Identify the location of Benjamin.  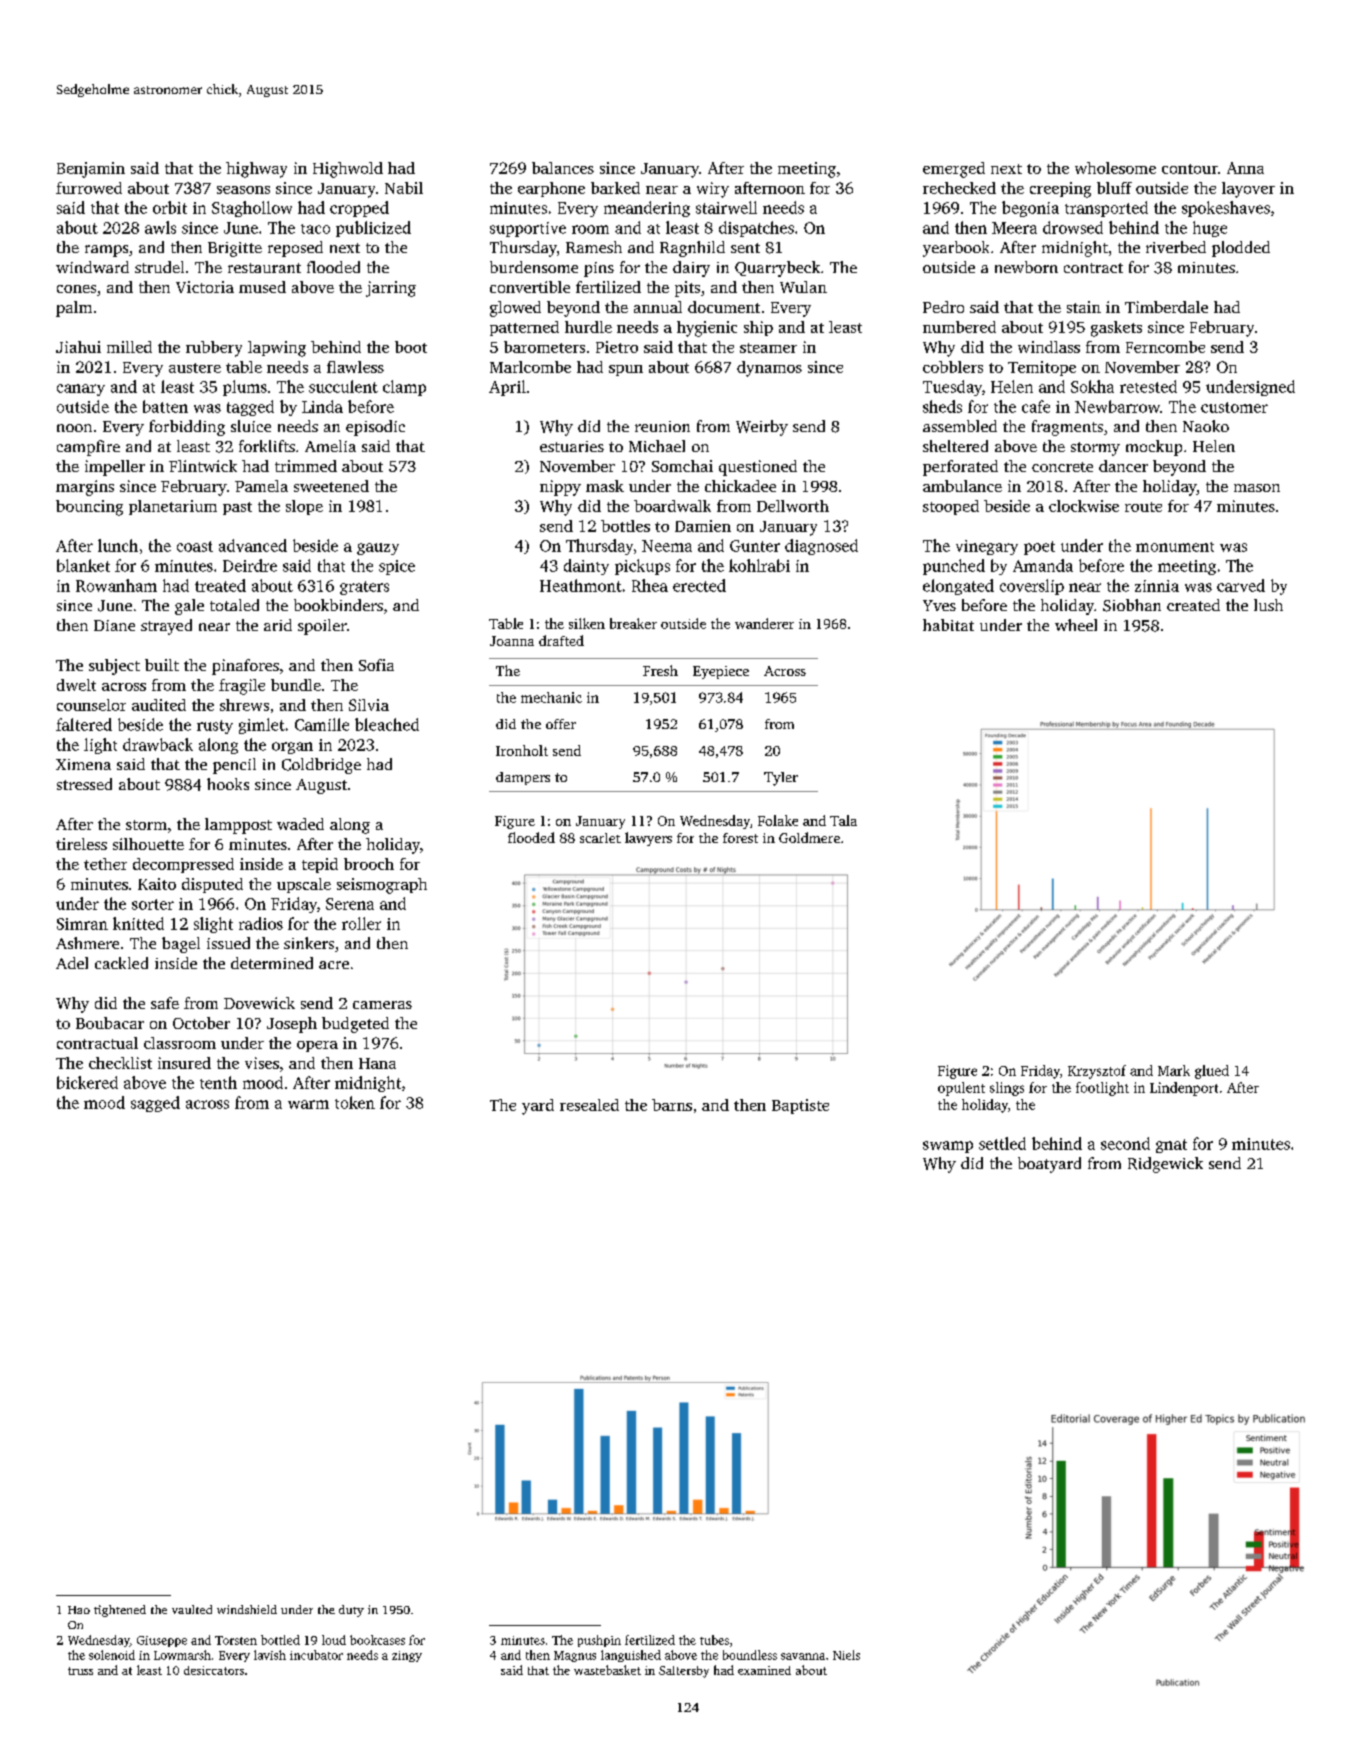
(91, 170).
